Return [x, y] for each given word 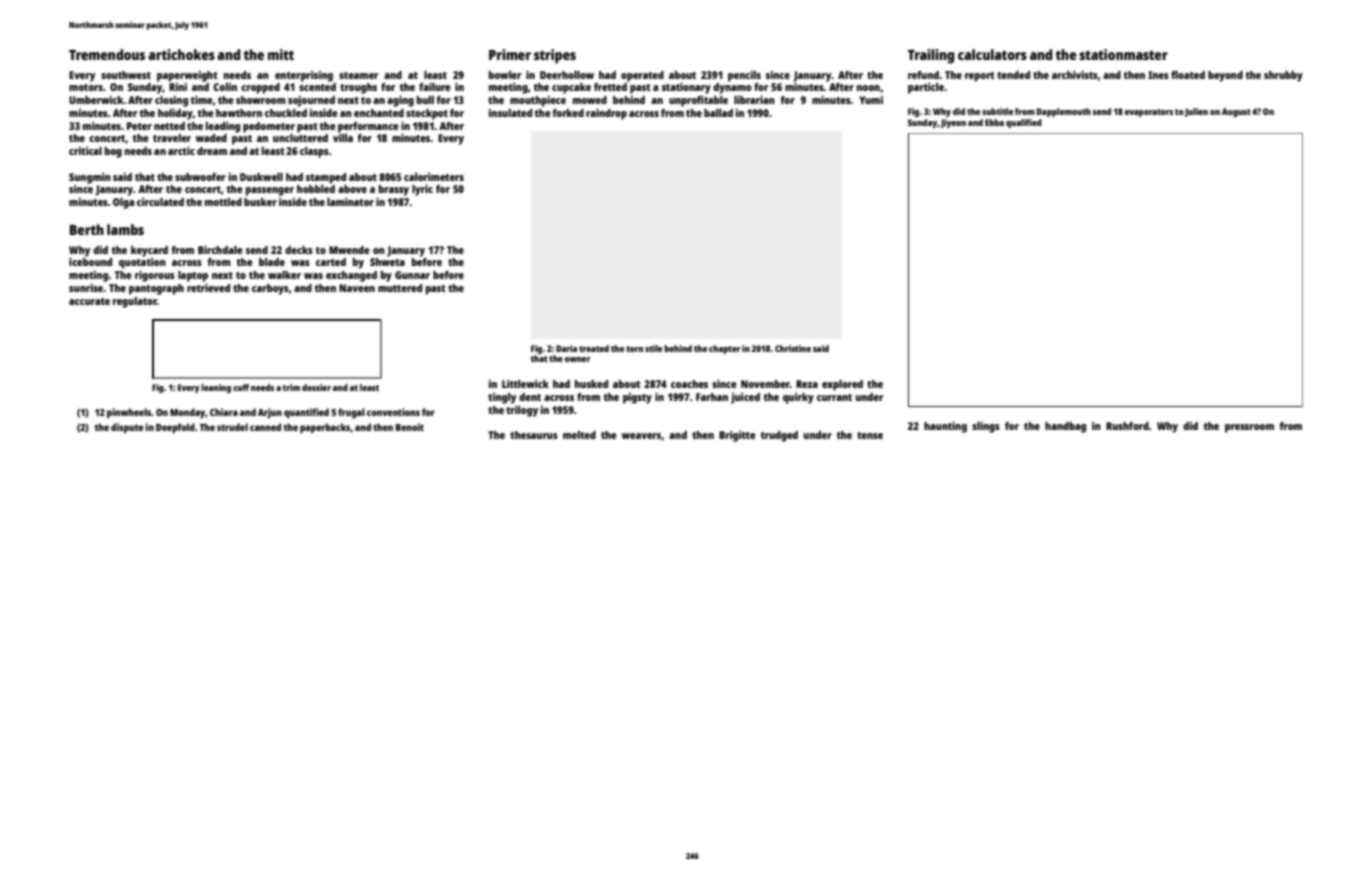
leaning [216, 388]
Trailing [931, 56]
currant [834, 397]
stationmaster [1123, 54]
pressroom [1249, 428]
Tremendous [107, 54]
